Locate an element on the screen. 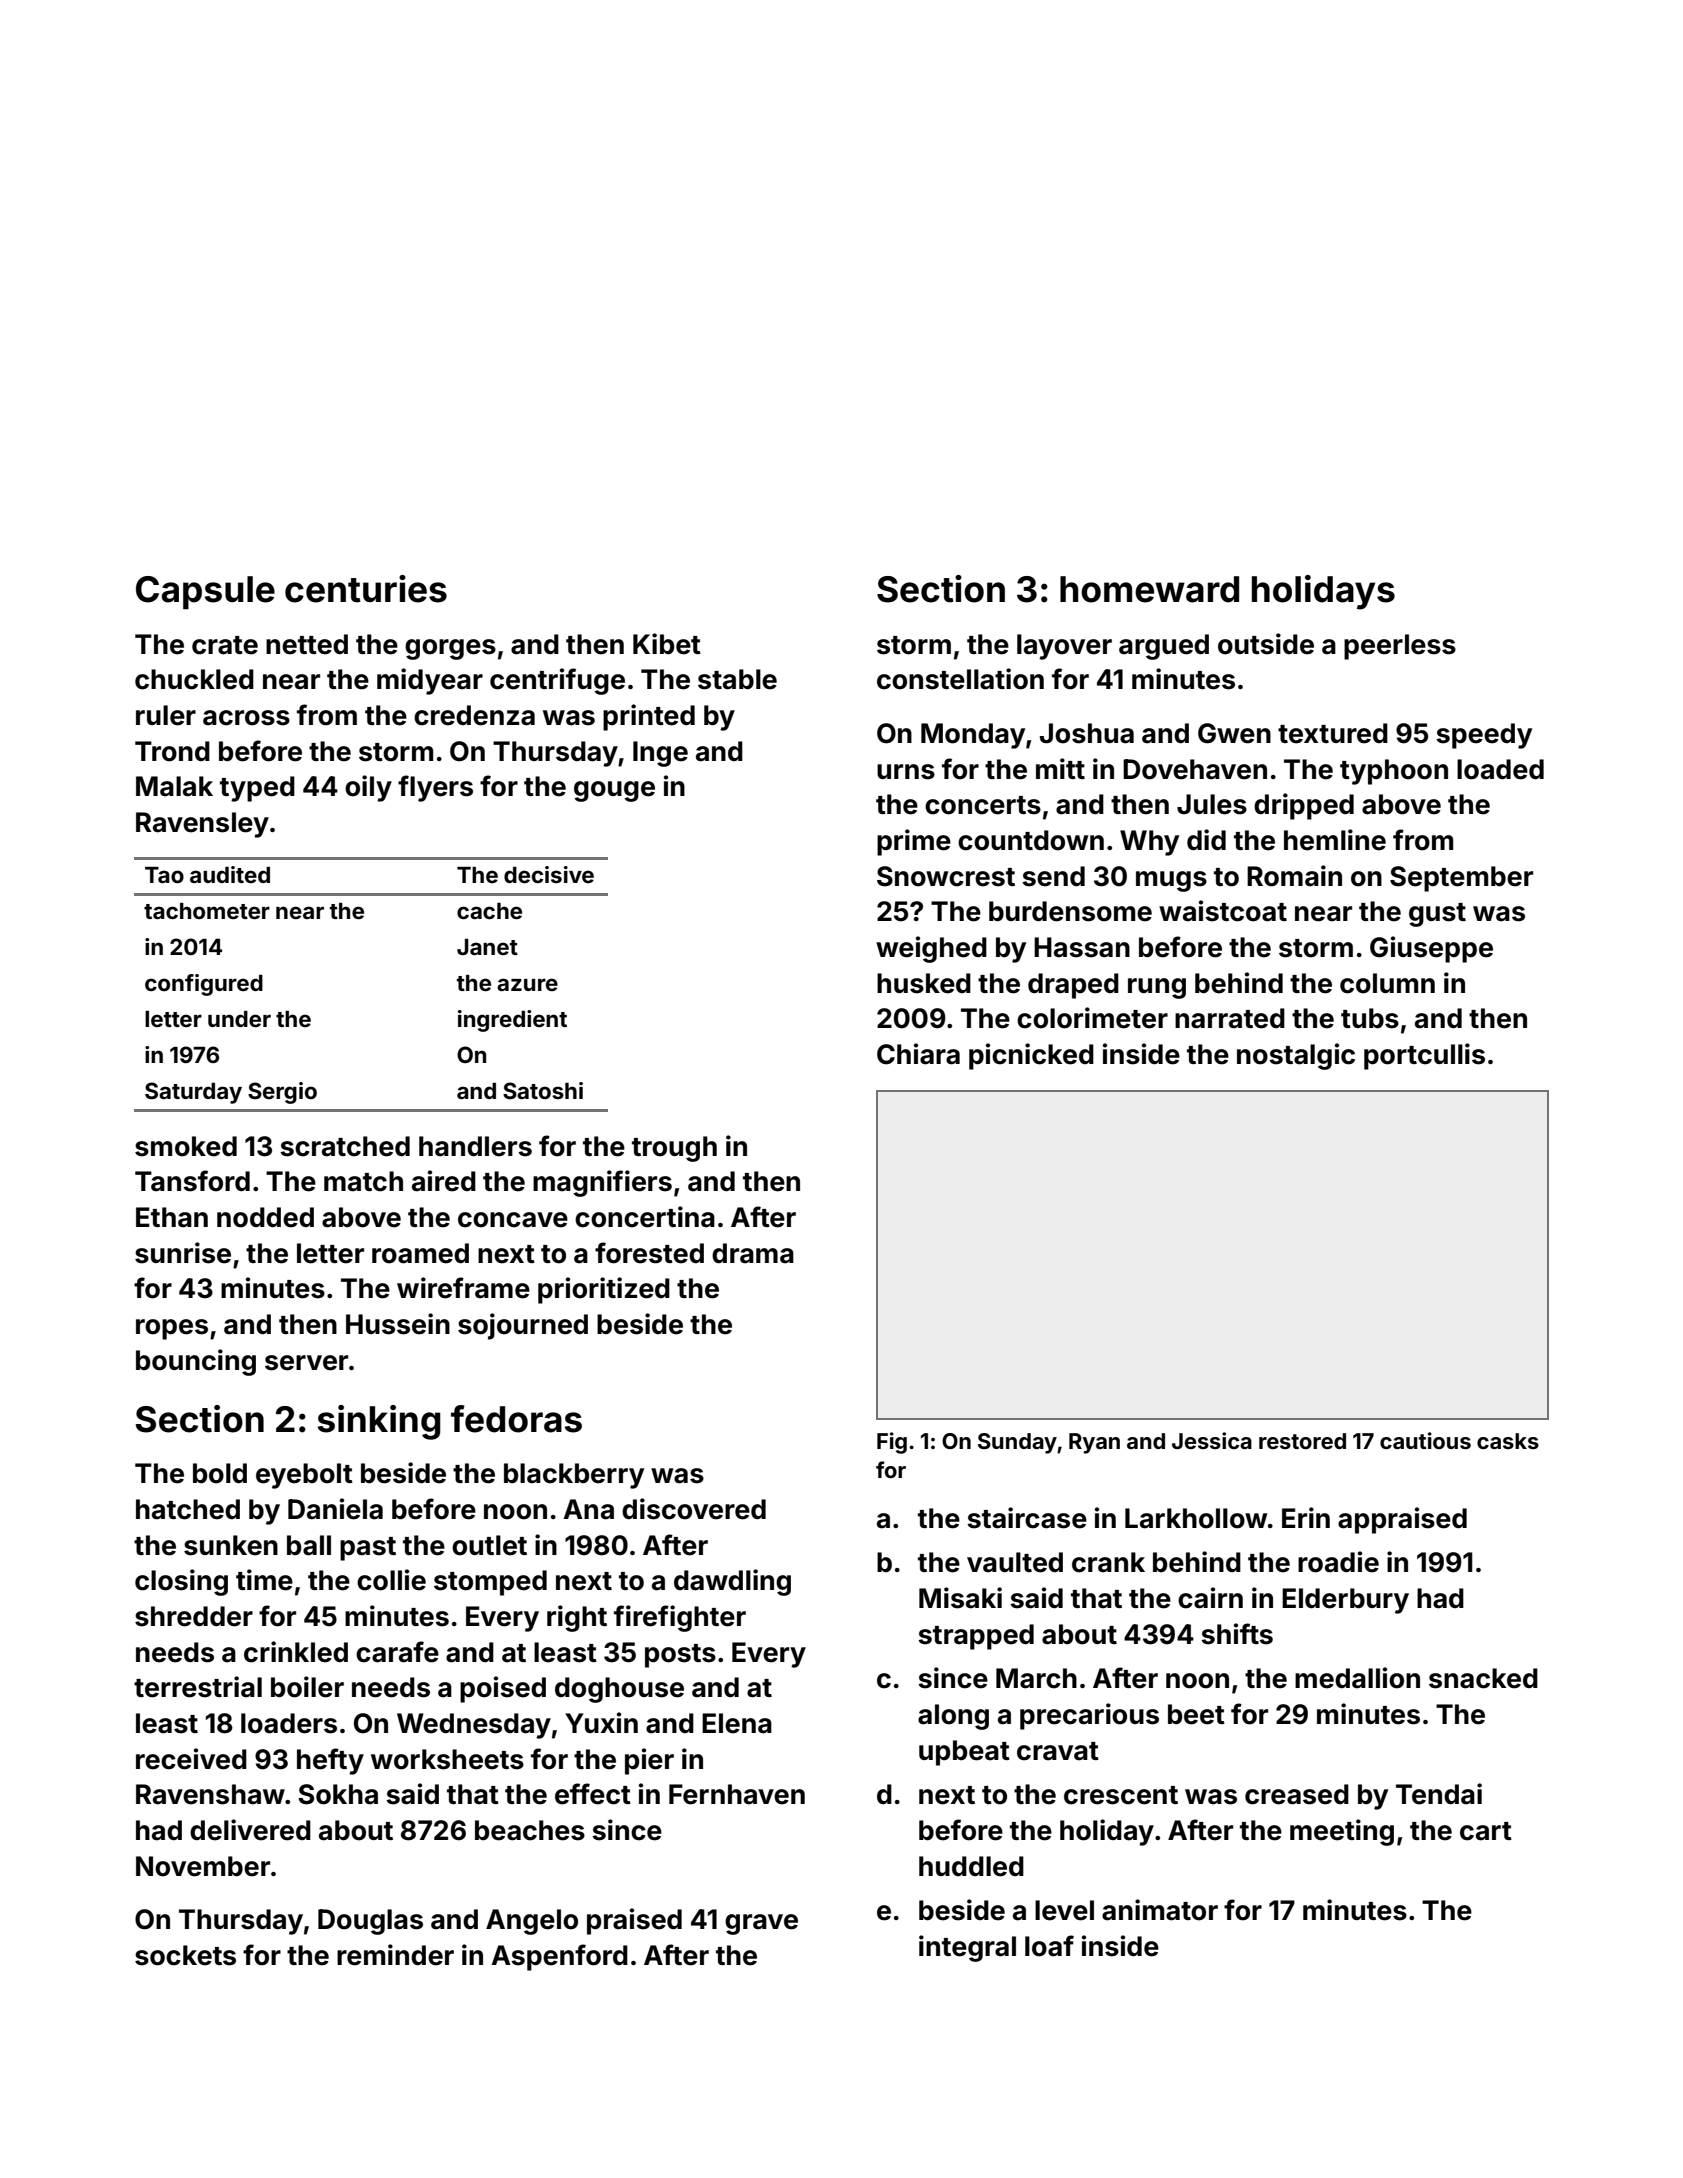 Image resolution: width=1683 pixels, height=2178 pixels. integral is located at coordinates (967, 1948).
